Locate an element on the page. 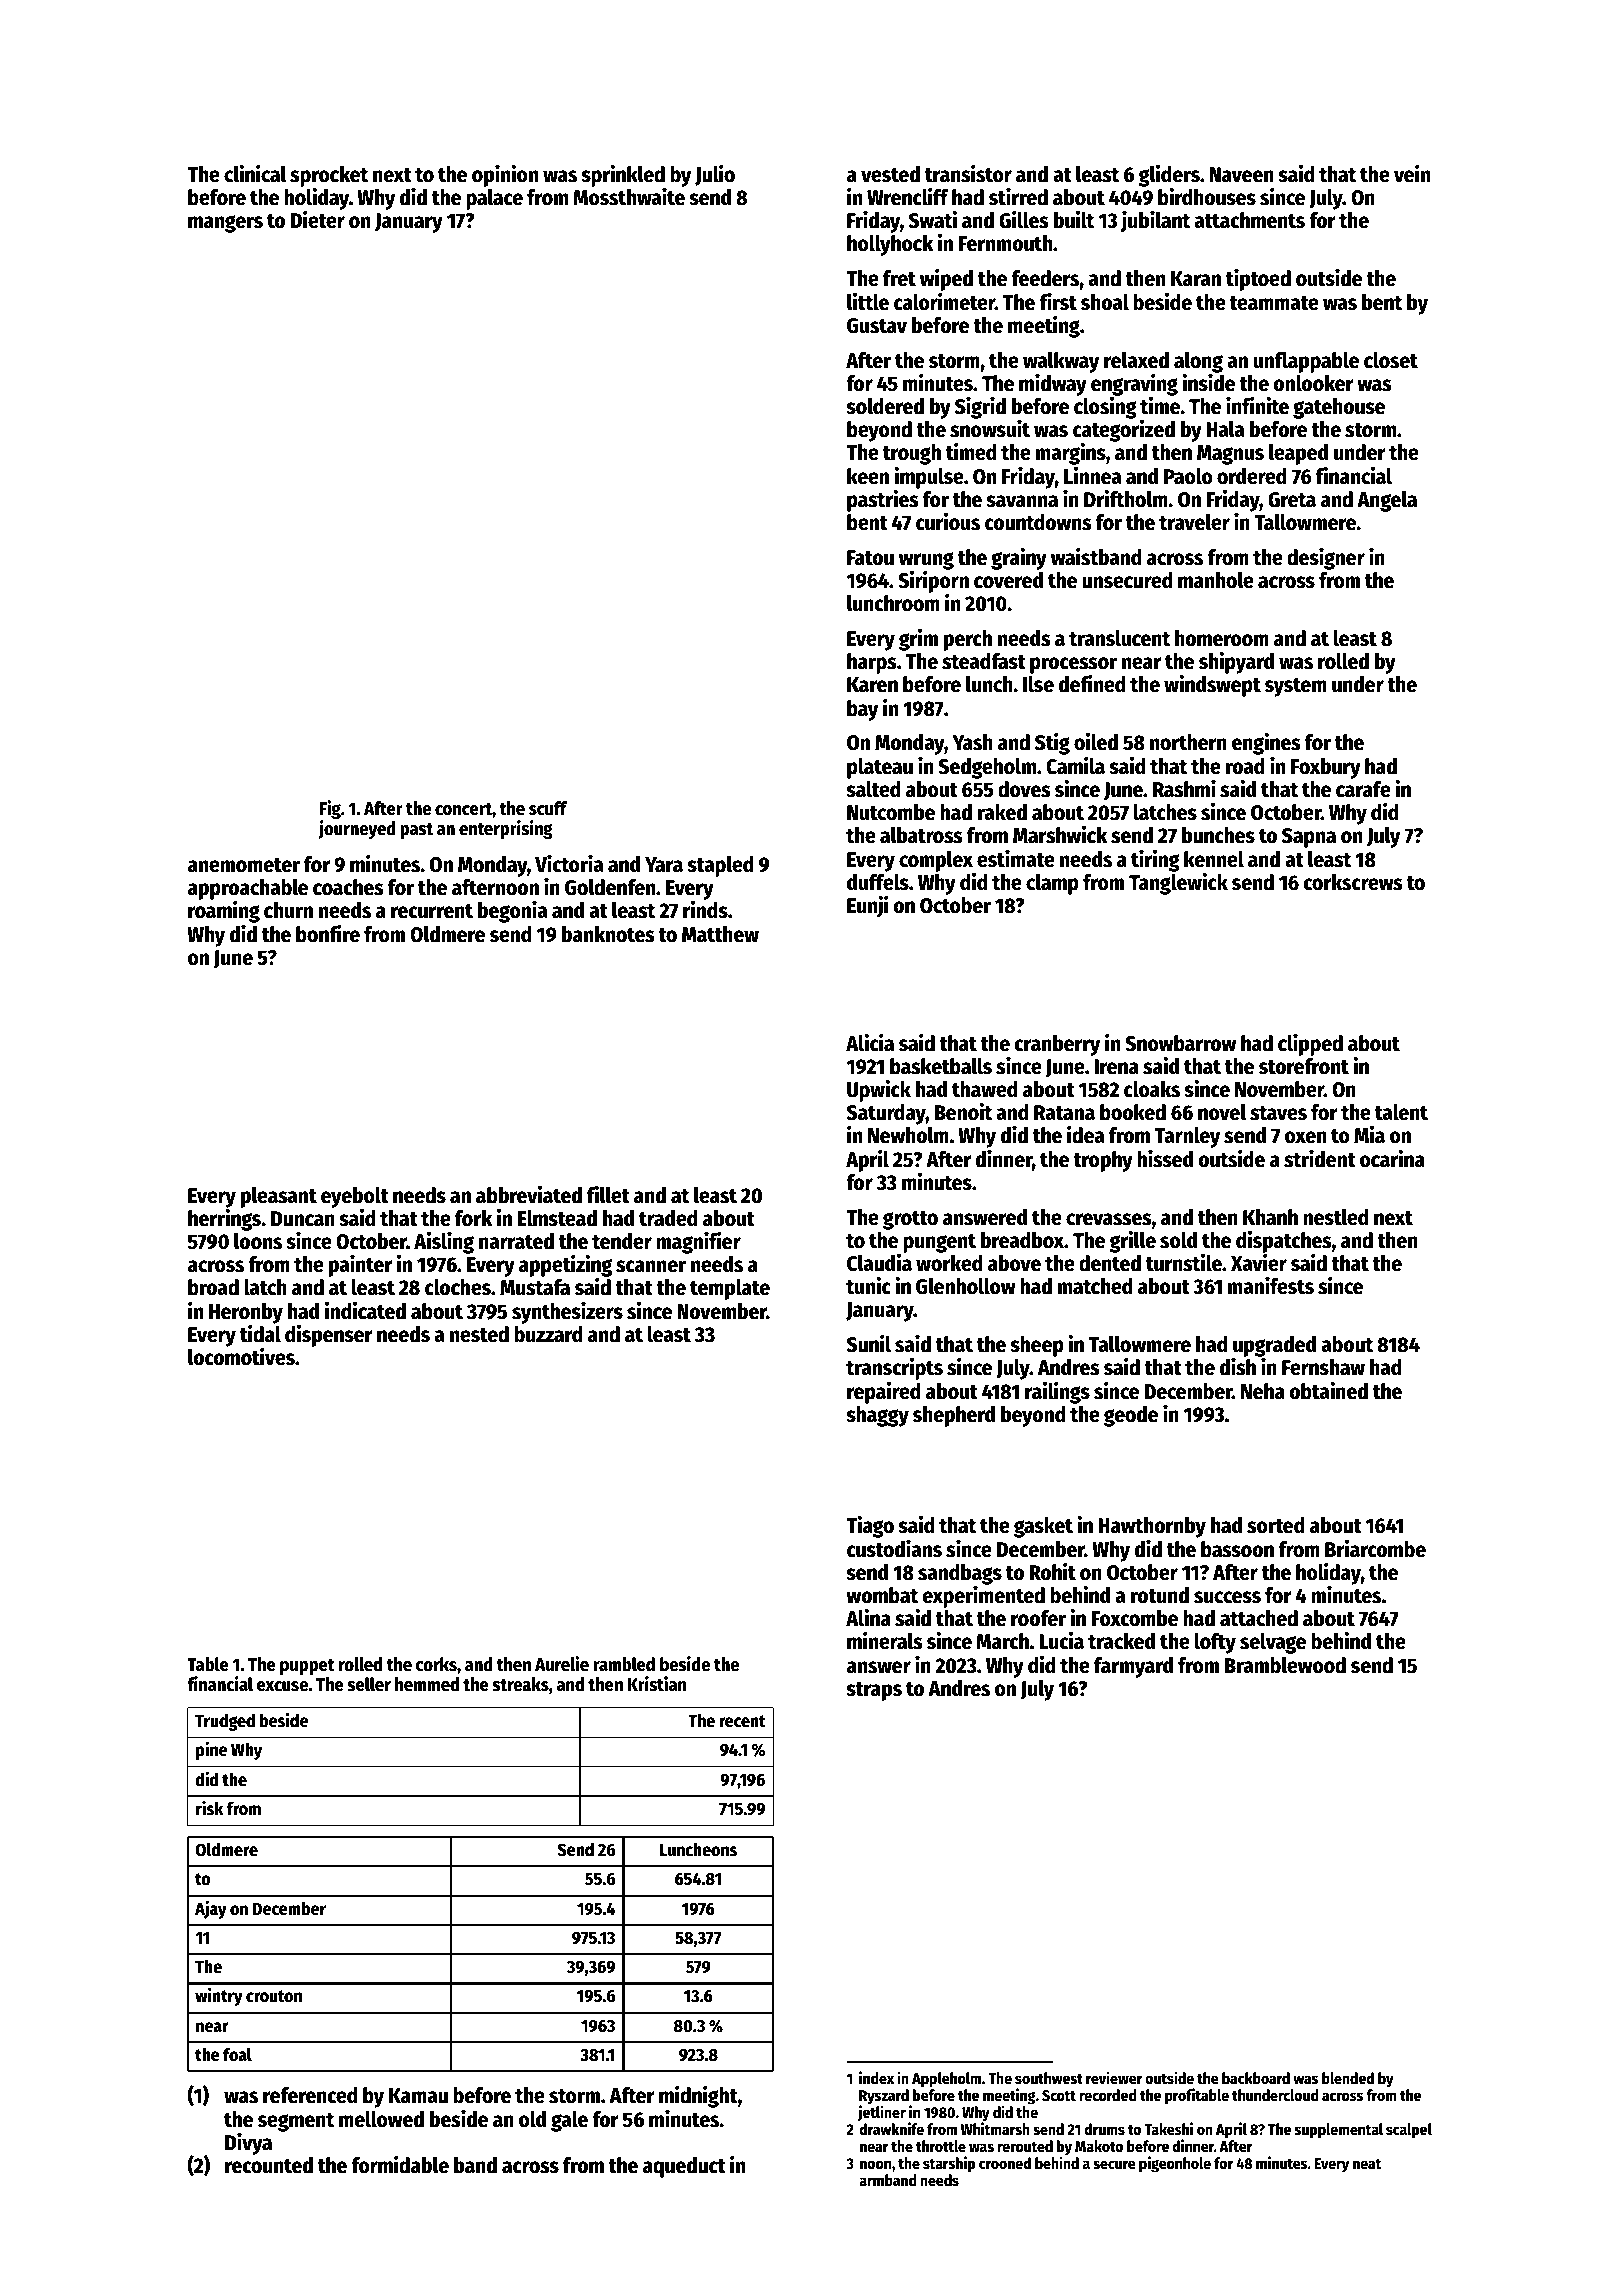 This image has height=2292, width=1620. geode is located at coordinates (1131, 1416).
